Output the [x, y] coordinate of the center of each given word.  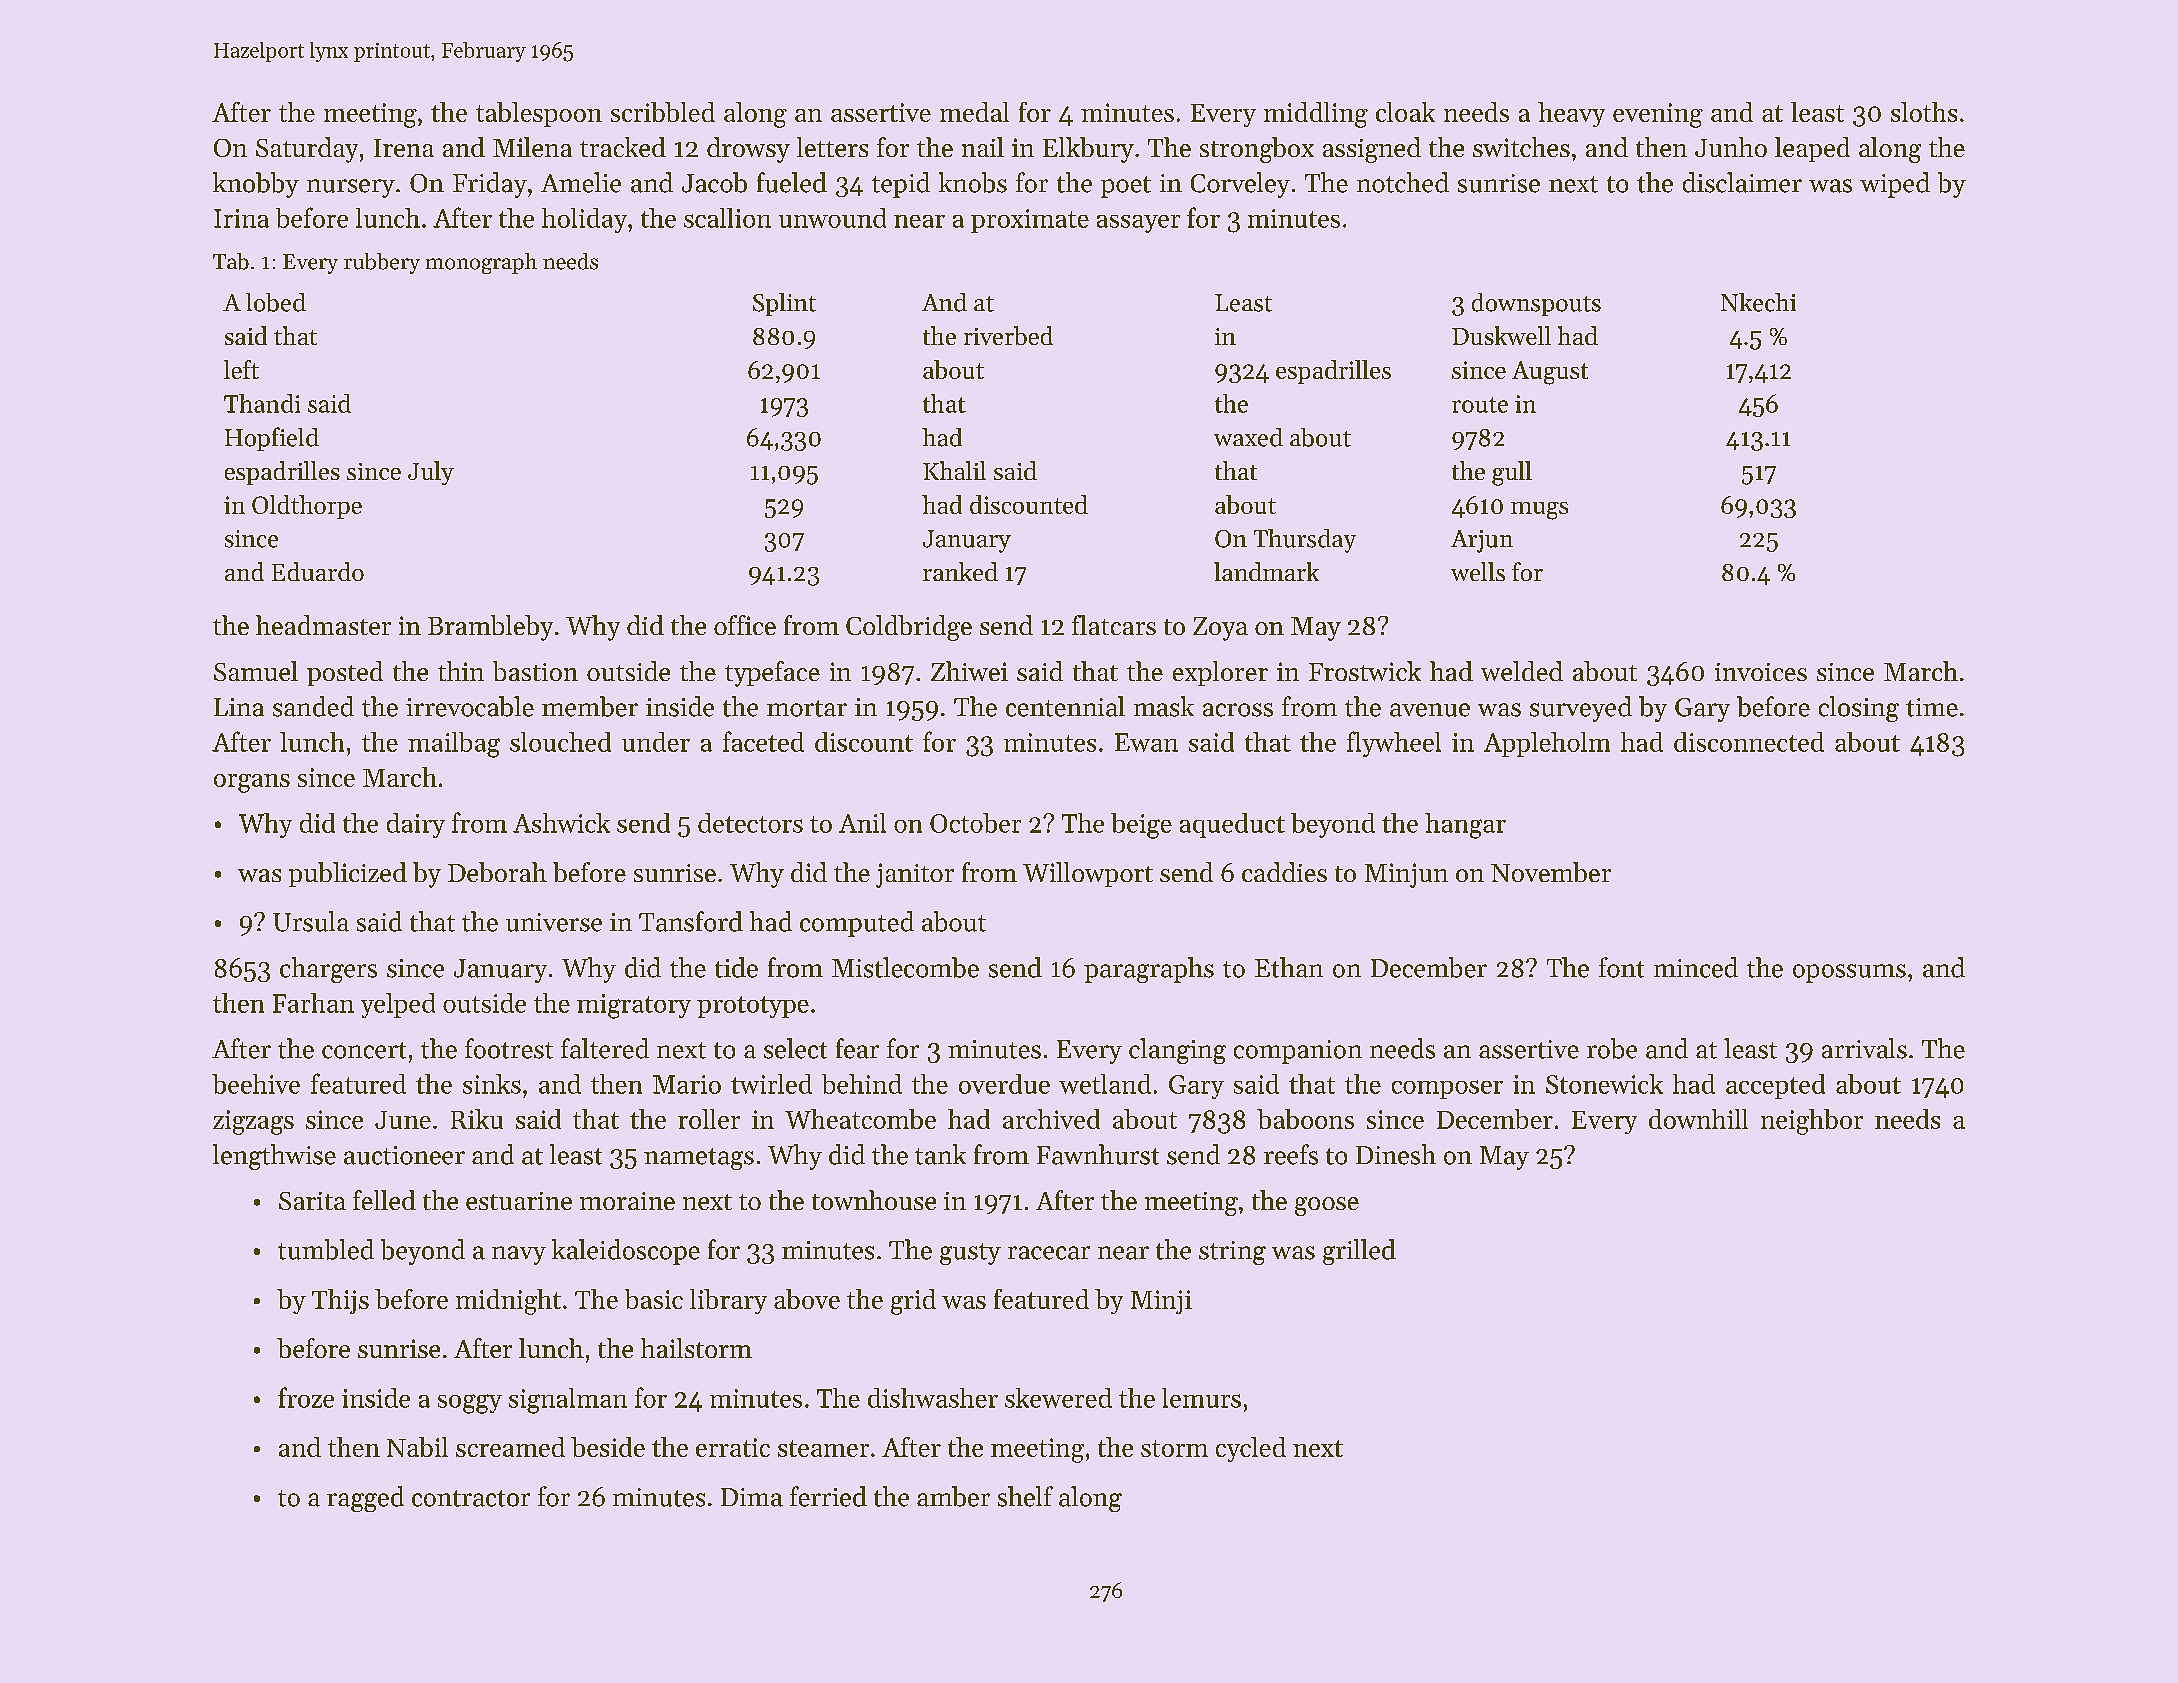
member [590, 706]
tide [736, 967]
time [1932, 707]
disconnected [1749, 742]
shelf [1025, 1496]
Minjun [1406, 875]
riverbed [1008, 335]
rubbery [382, 263]
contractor [471, 1498]
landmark [1266, 571]
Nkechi [1758, 302]
